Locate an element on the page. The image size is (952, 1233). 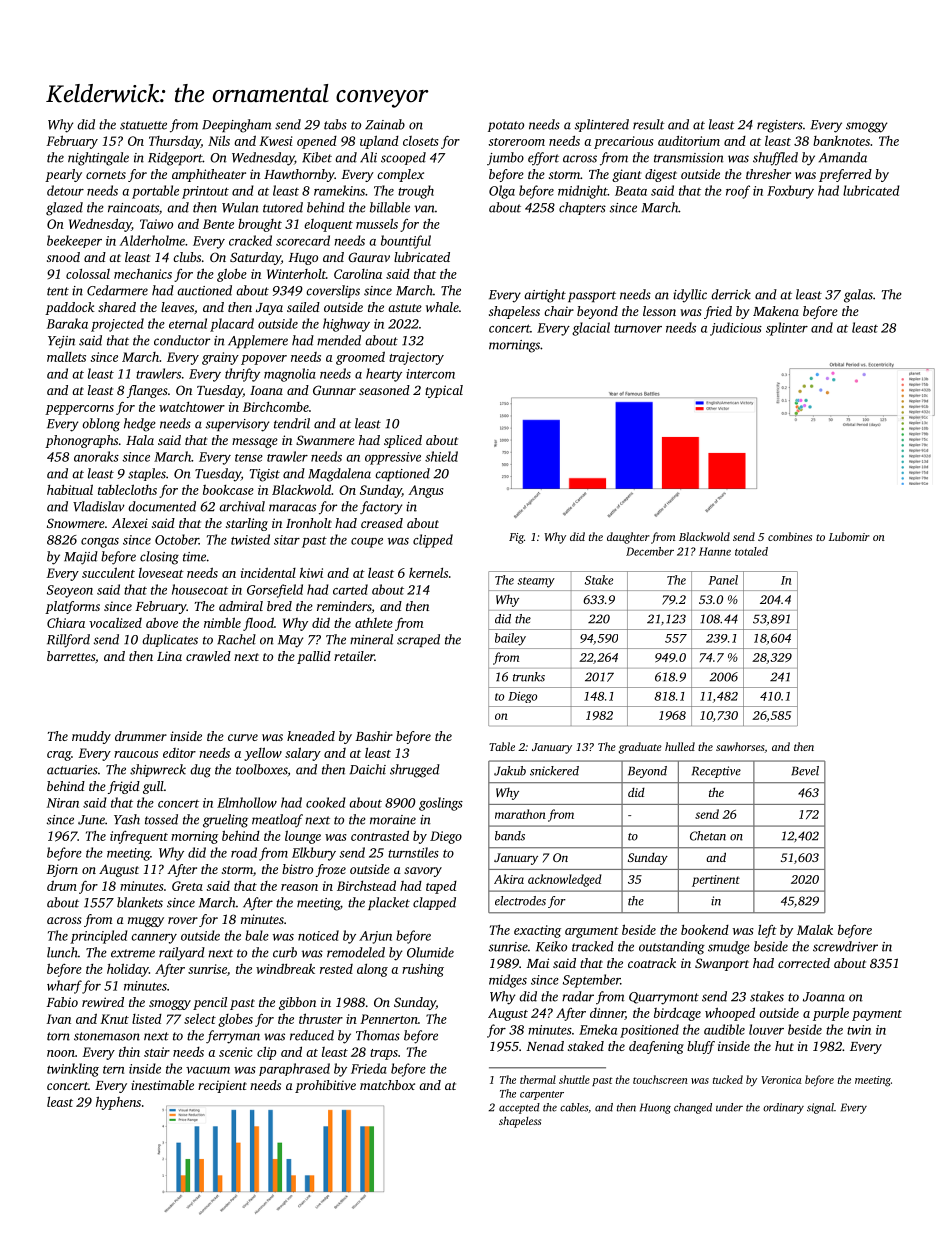
Deepingham is located at coordinates (236, 126).
